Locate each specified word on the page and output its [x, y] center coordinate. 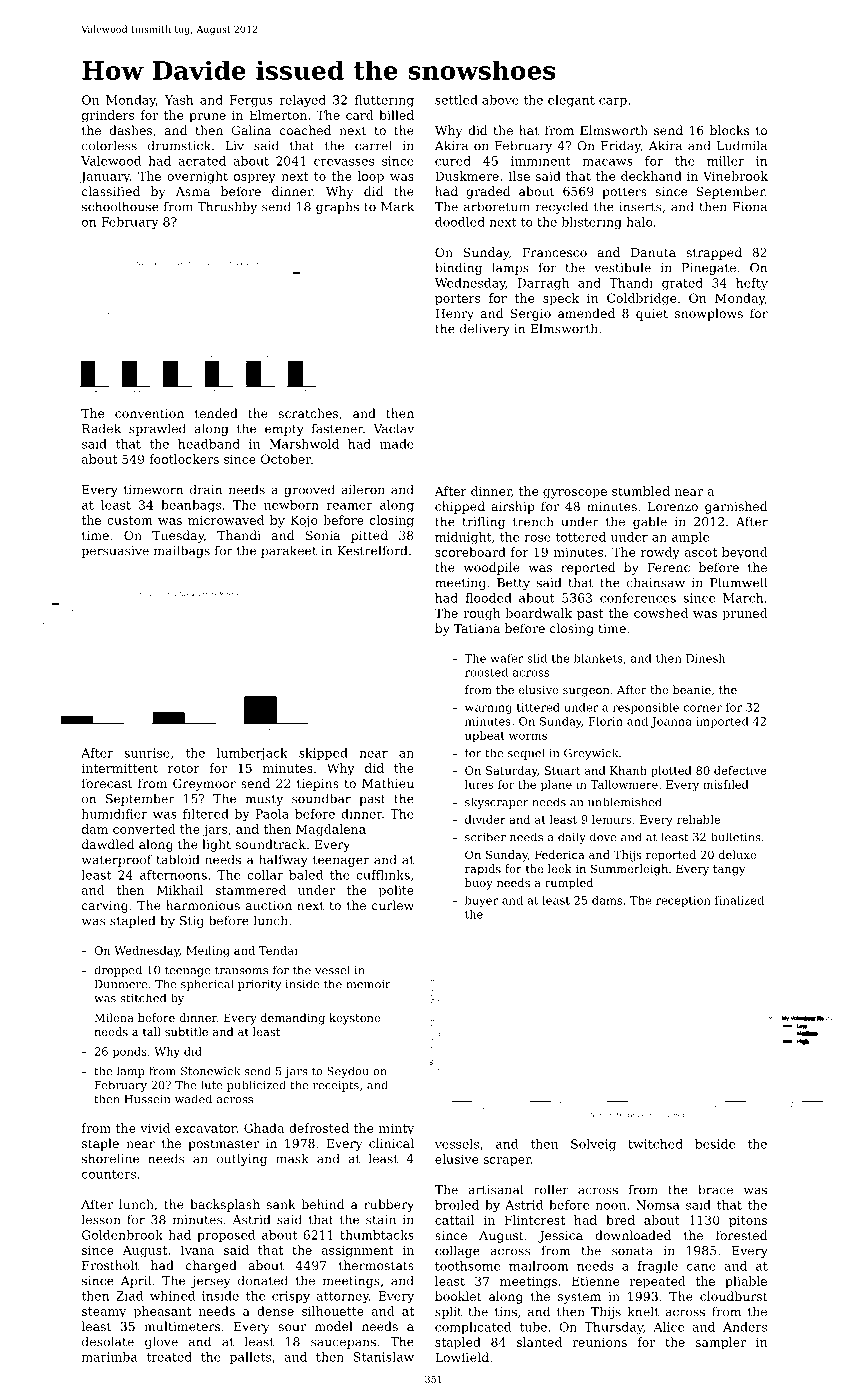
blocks [729, 130]
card [359, 115]
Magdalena [331, 830]
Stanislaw [384, 1357]
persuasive [115, 552]
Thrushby [227, 207]
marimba [109, 1357]
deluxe [737, 854]
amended [586, 313]
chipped [460, 507]
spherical [207, 985]
